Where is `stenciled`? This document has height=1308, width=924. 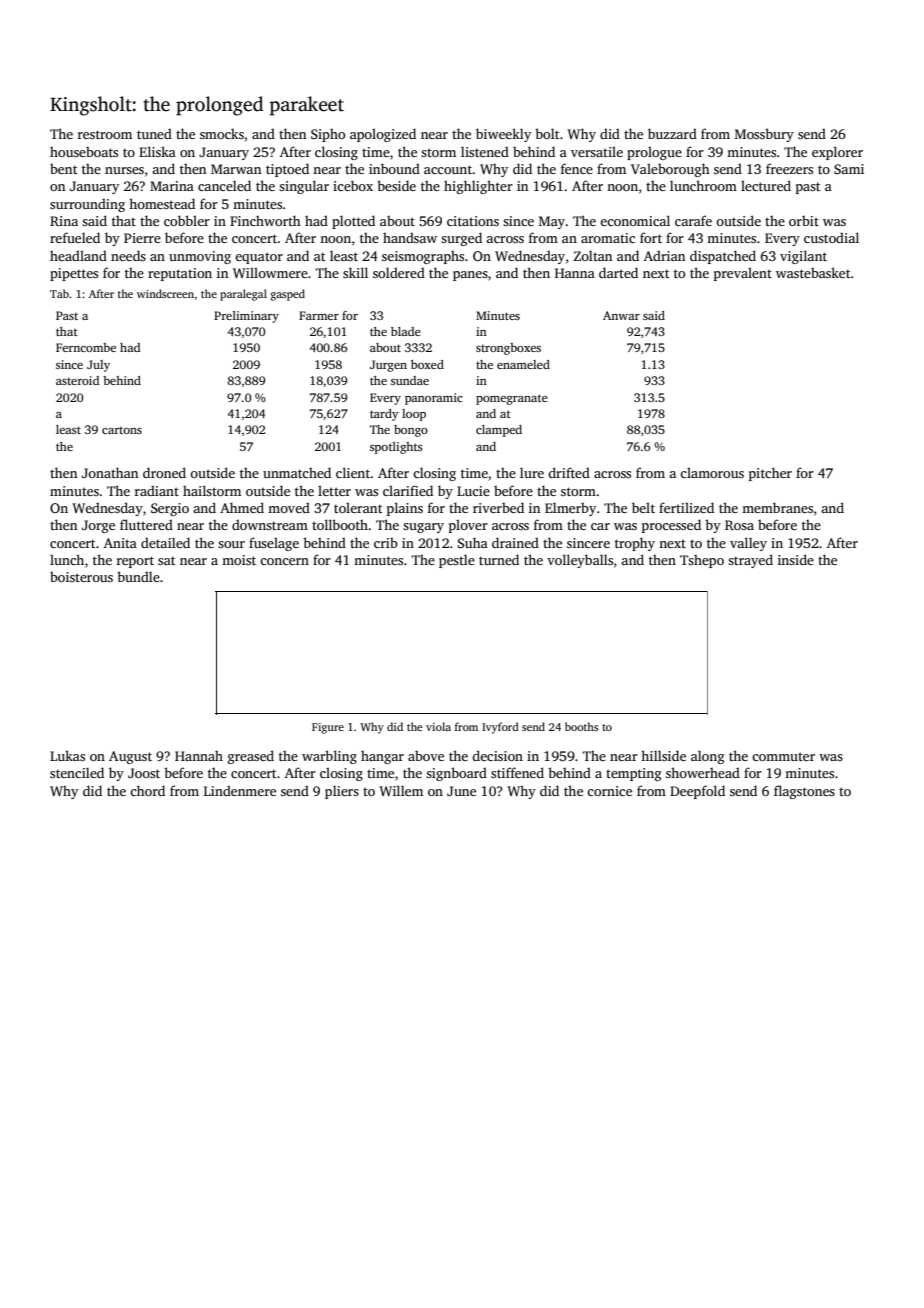
stenciled is located at coordinates (77, 772).
